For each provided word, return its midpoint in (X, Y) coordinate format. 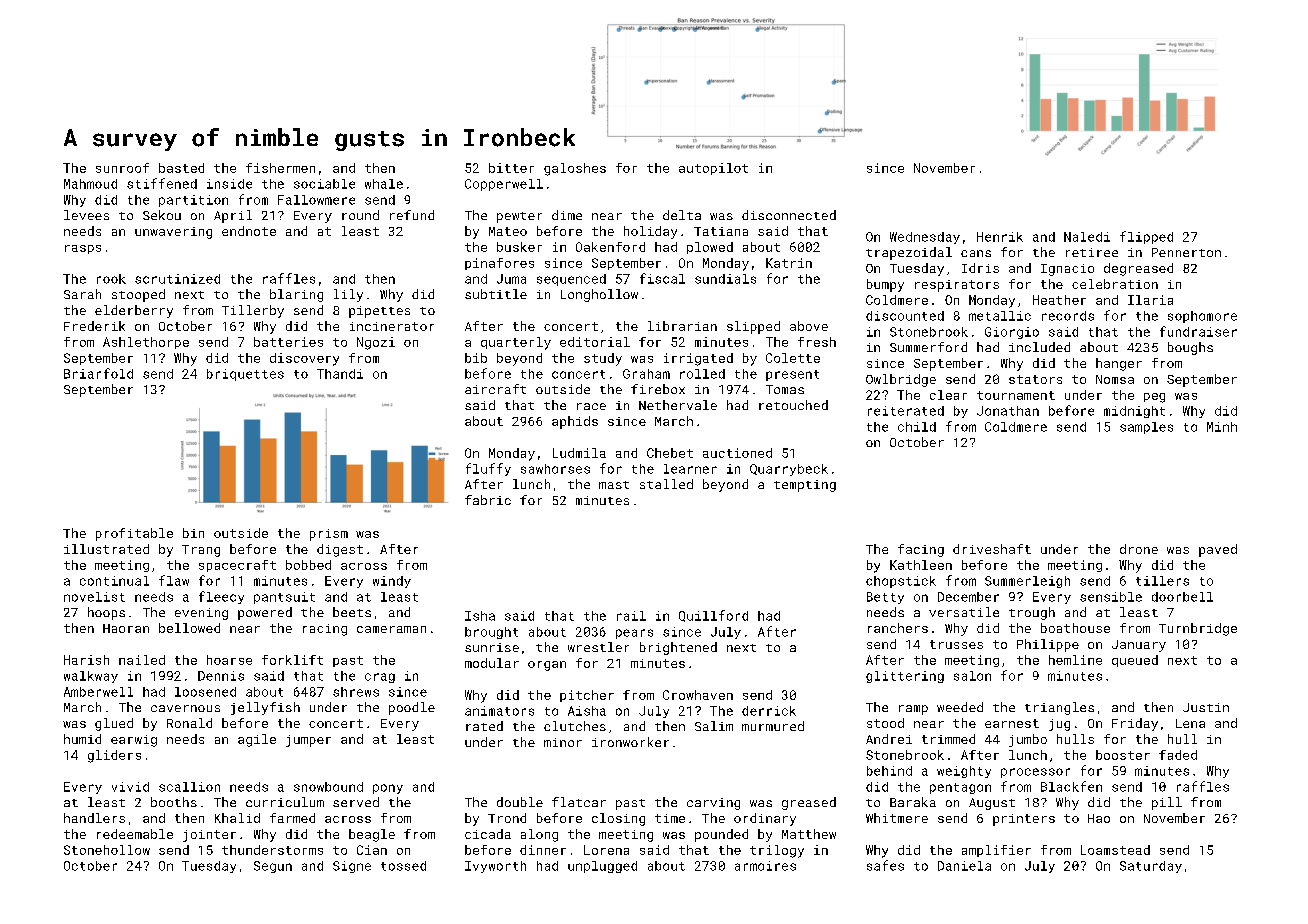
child (917, 427)
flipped (1146, 237)
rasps (83, 249)
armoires (765, 866)
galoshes (575, 169)
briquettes (245, 375)
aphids (575, 422)
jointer (209, 836)
